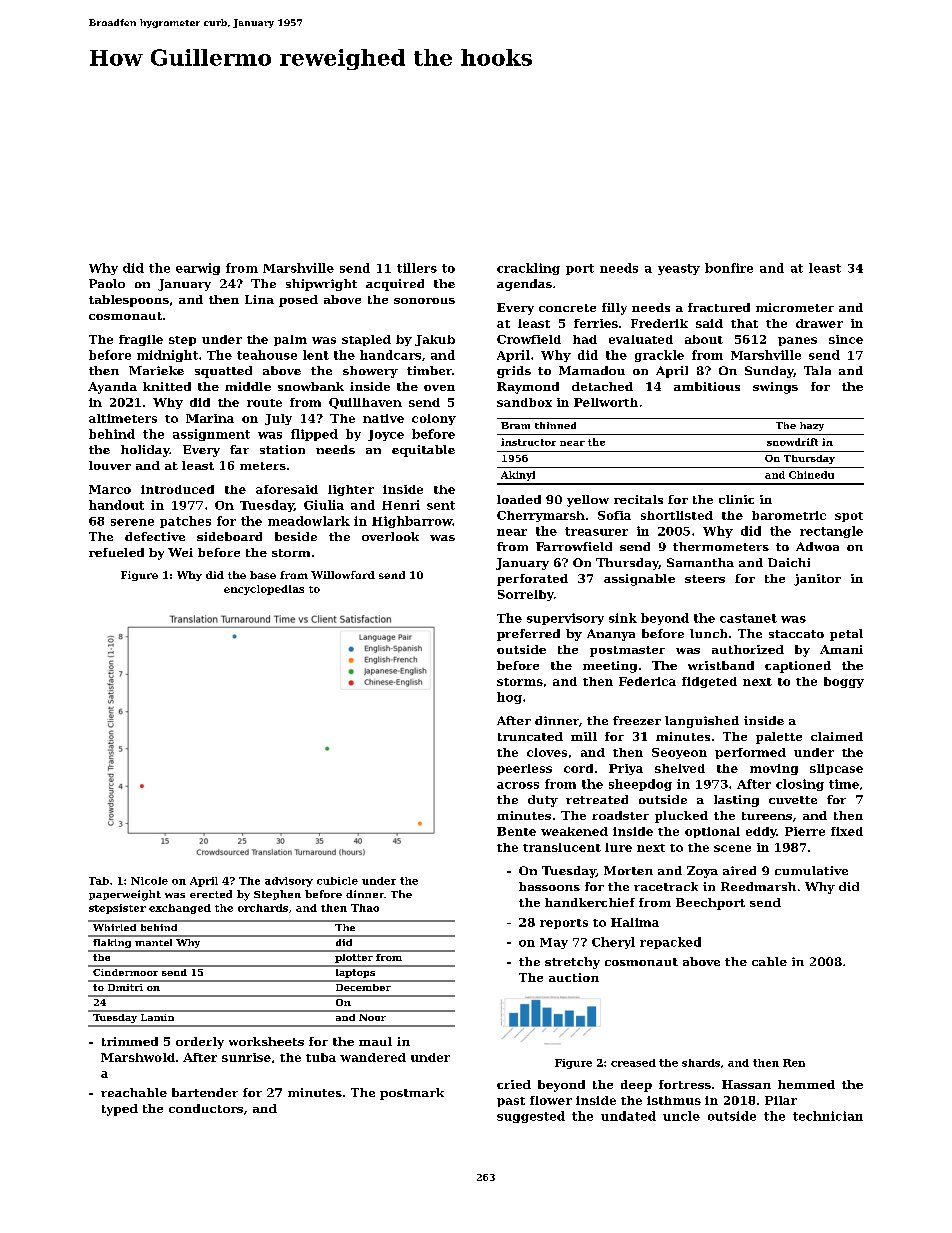 This screenshot has height=1233, width=952. Describe the element at coordinates (524, 285) in the screenshot. I see `agendas` at that location.
